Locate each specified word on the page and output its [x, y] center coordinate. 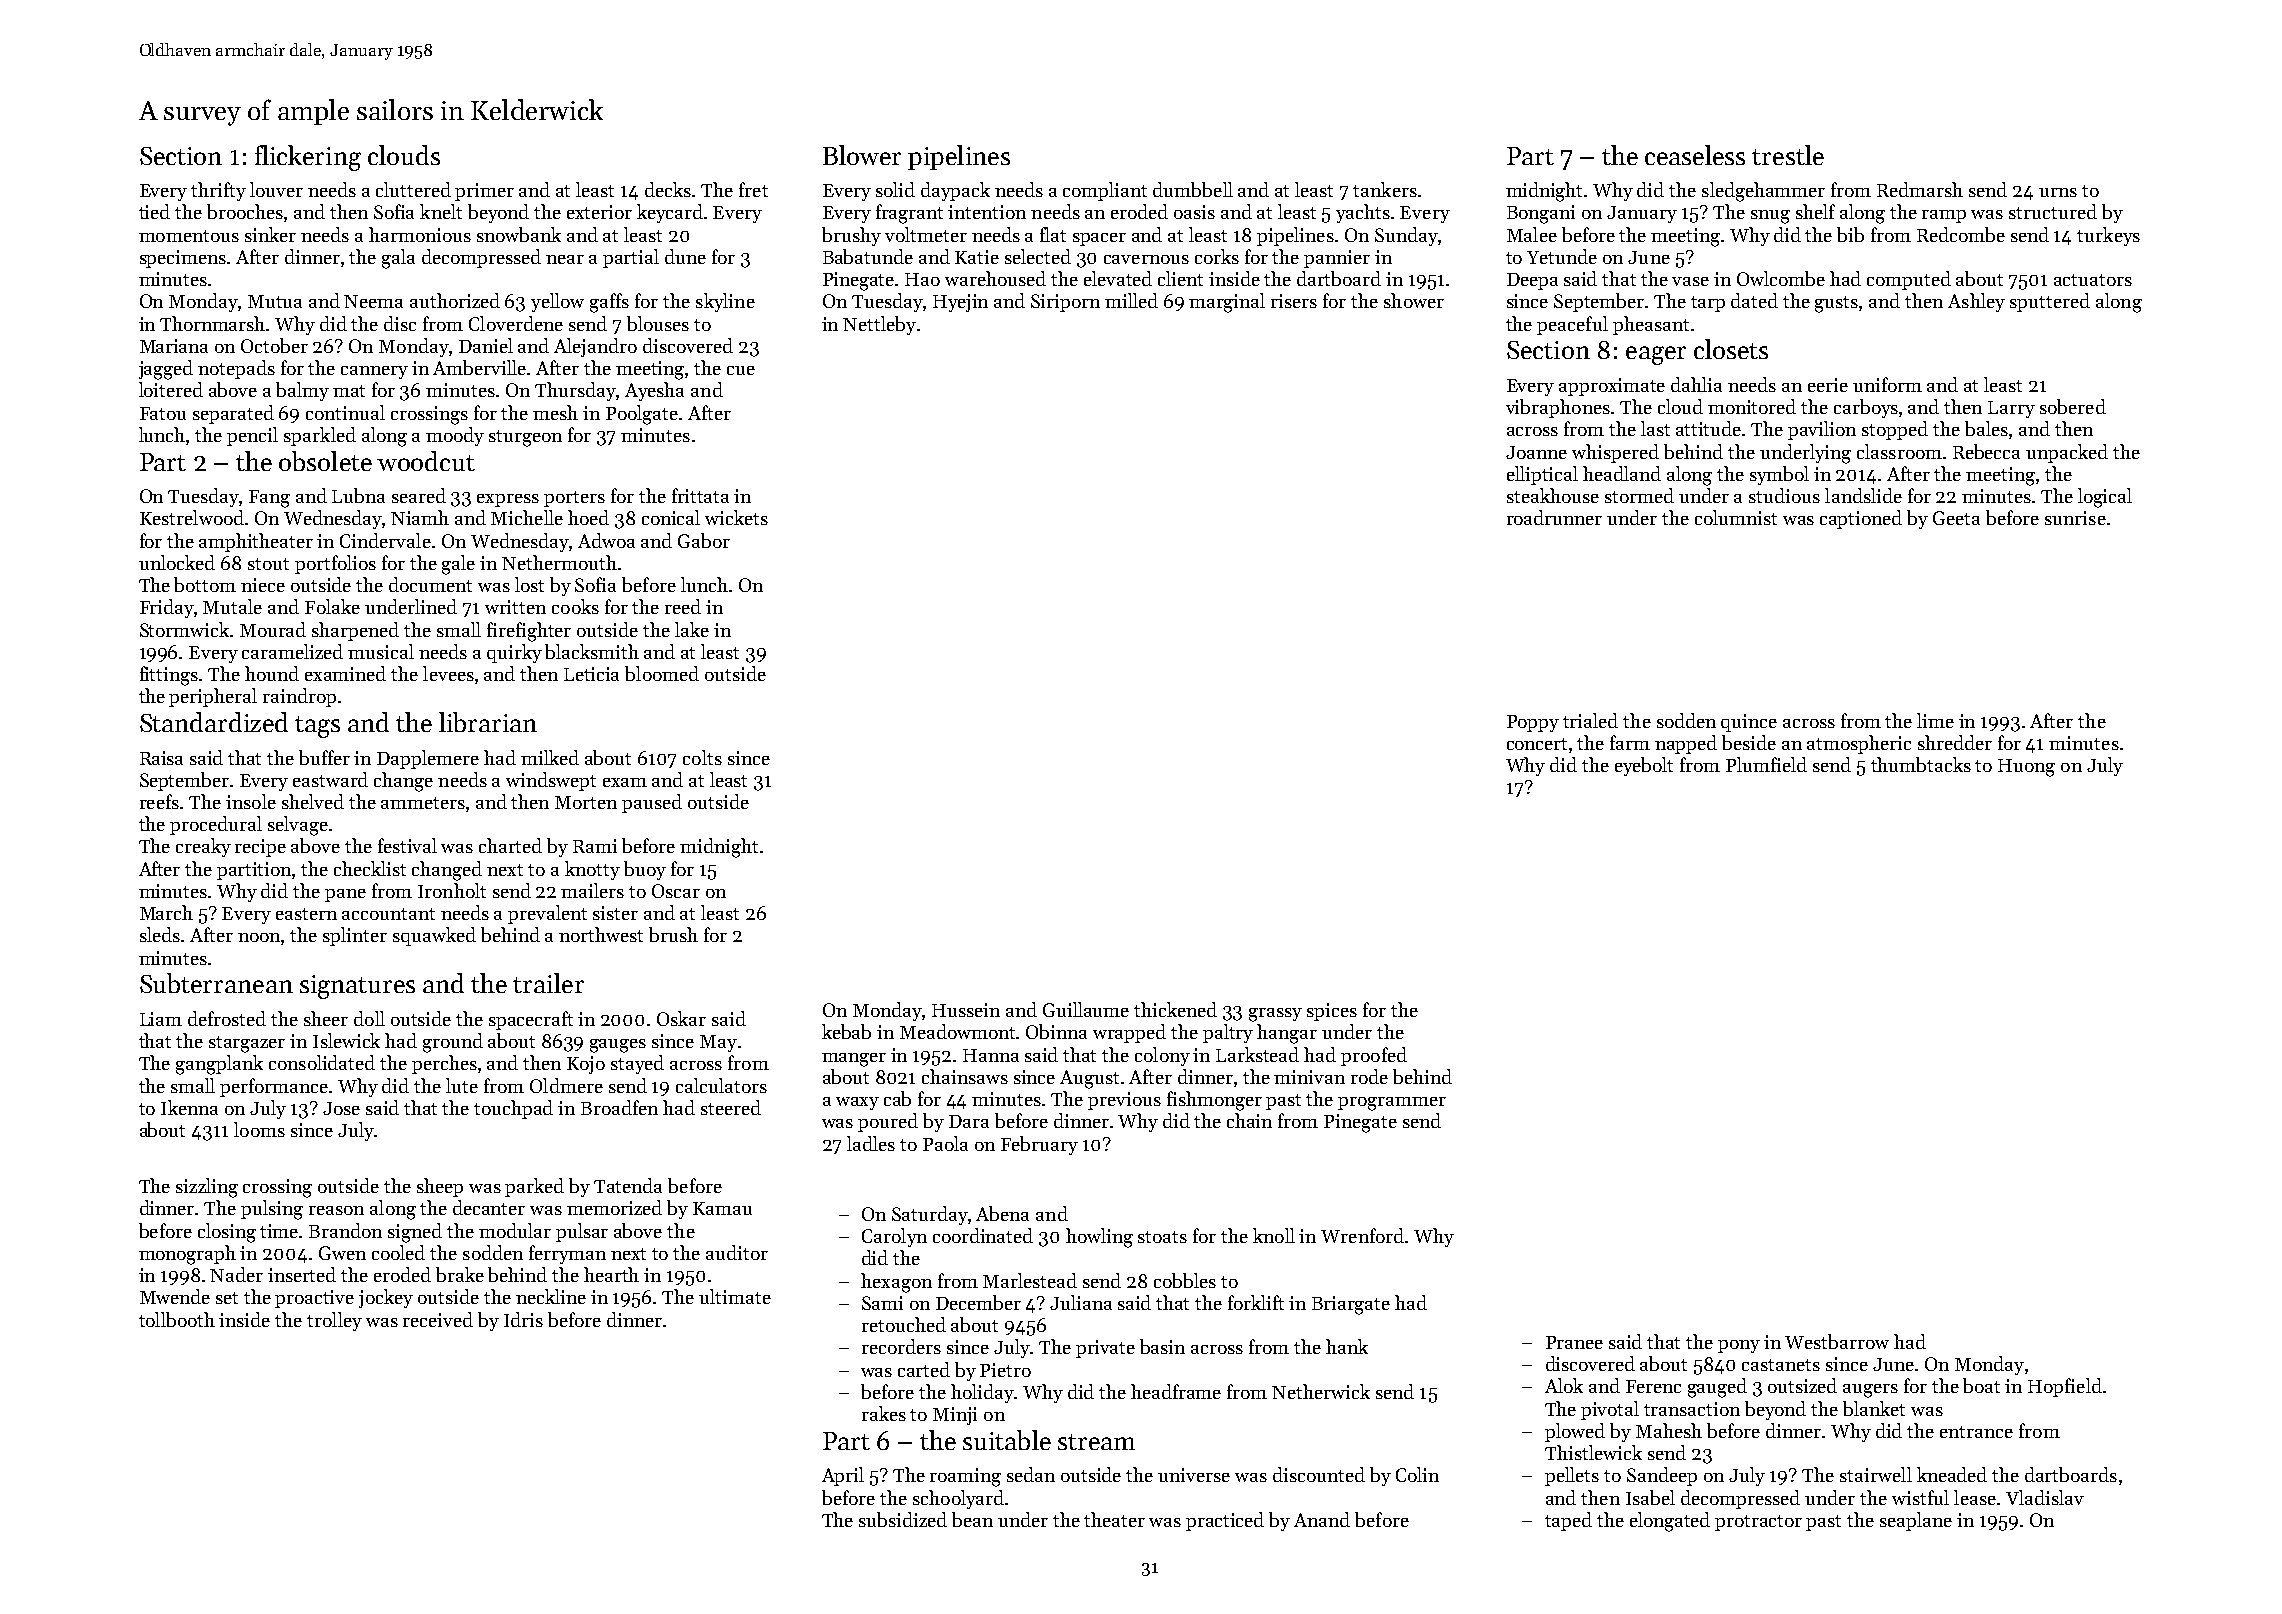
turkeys [2108, 236]
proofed [1374, 1056]
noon [260, 939]
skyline [725, 302]
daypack [955, 191]
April [843, 1476]
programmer [1392, 1104]
